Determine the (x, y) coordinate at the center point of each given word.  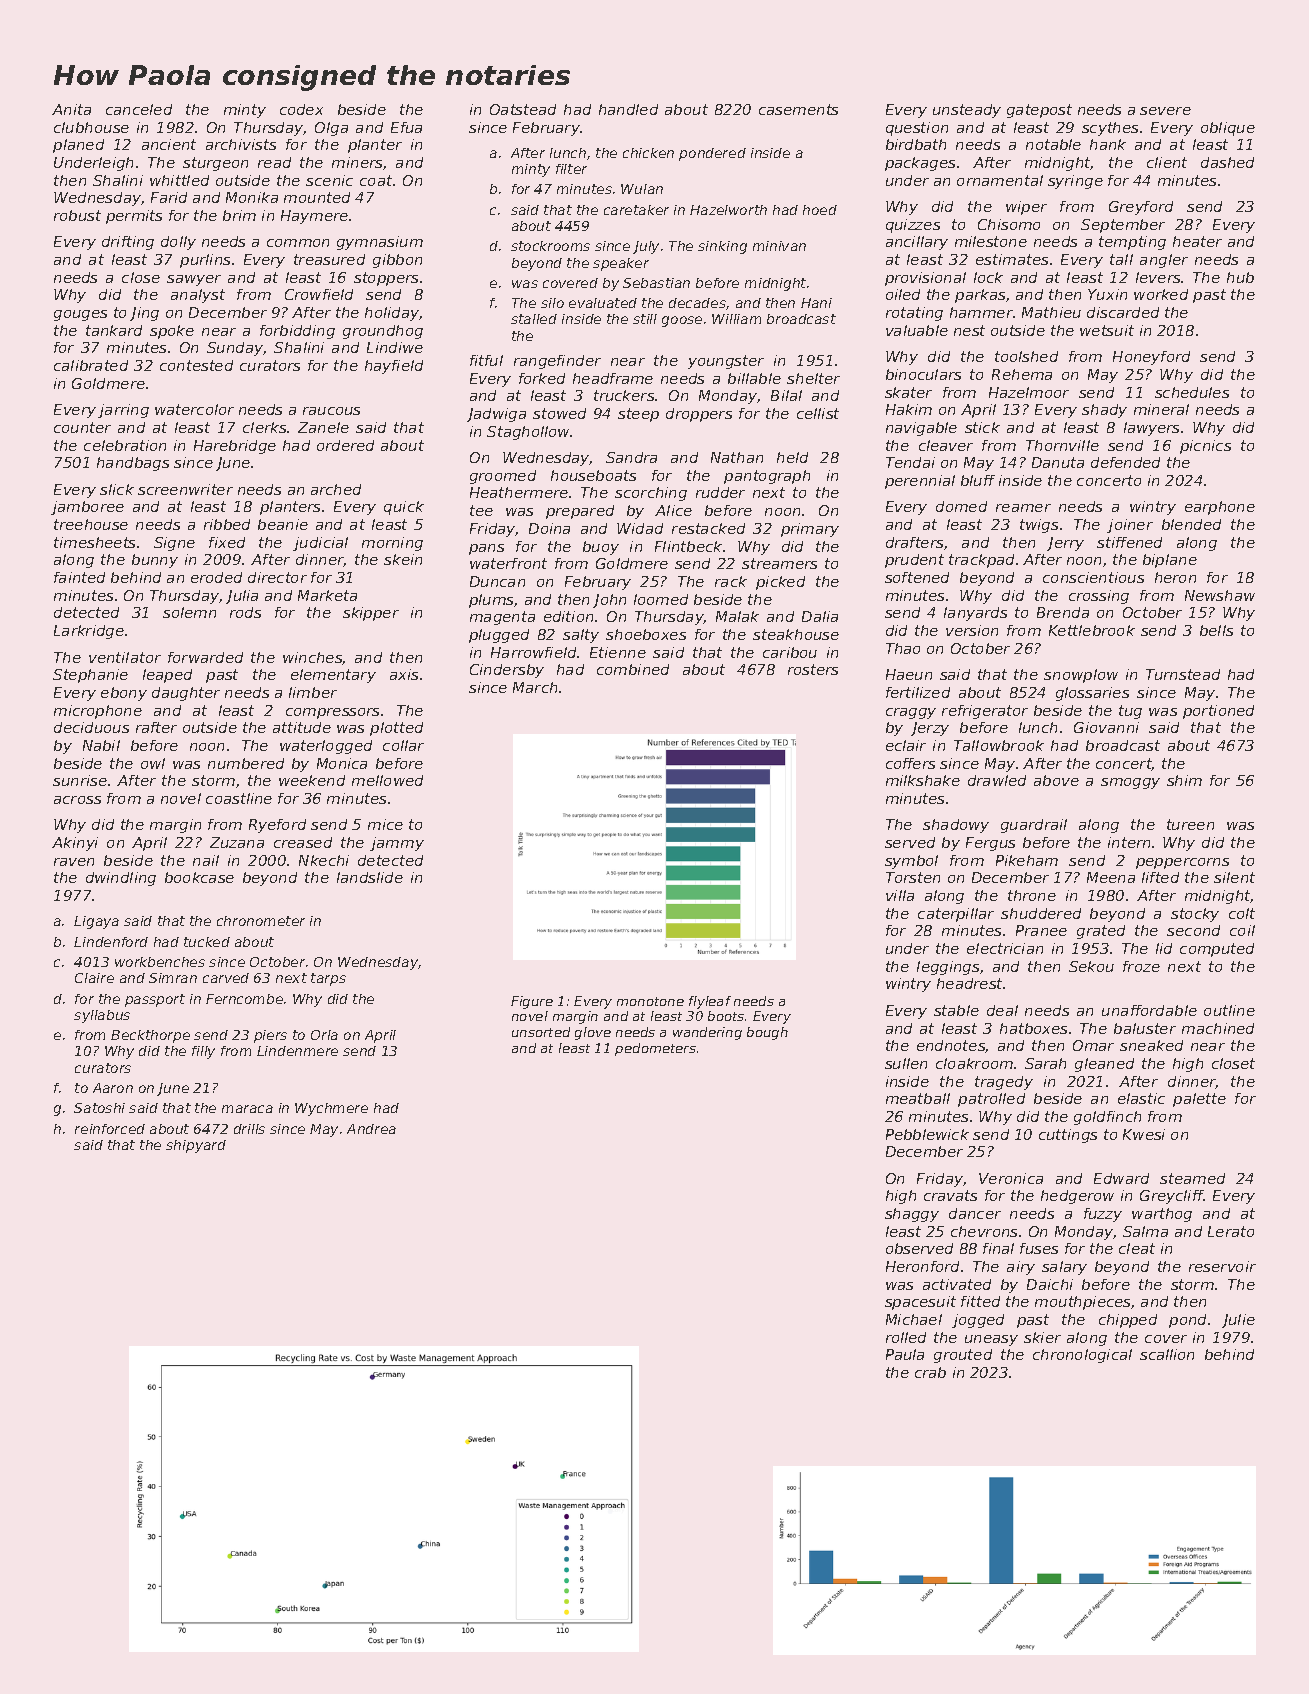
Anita (71, 109)
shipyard (196, 1146)
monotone (650, 1001)
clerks (264, 427)
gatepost (1039, 111)
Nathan (737, 457)
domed (961, 506)
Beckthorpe (150, 1036)
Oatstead (523, 109)
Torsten (913, 877)
